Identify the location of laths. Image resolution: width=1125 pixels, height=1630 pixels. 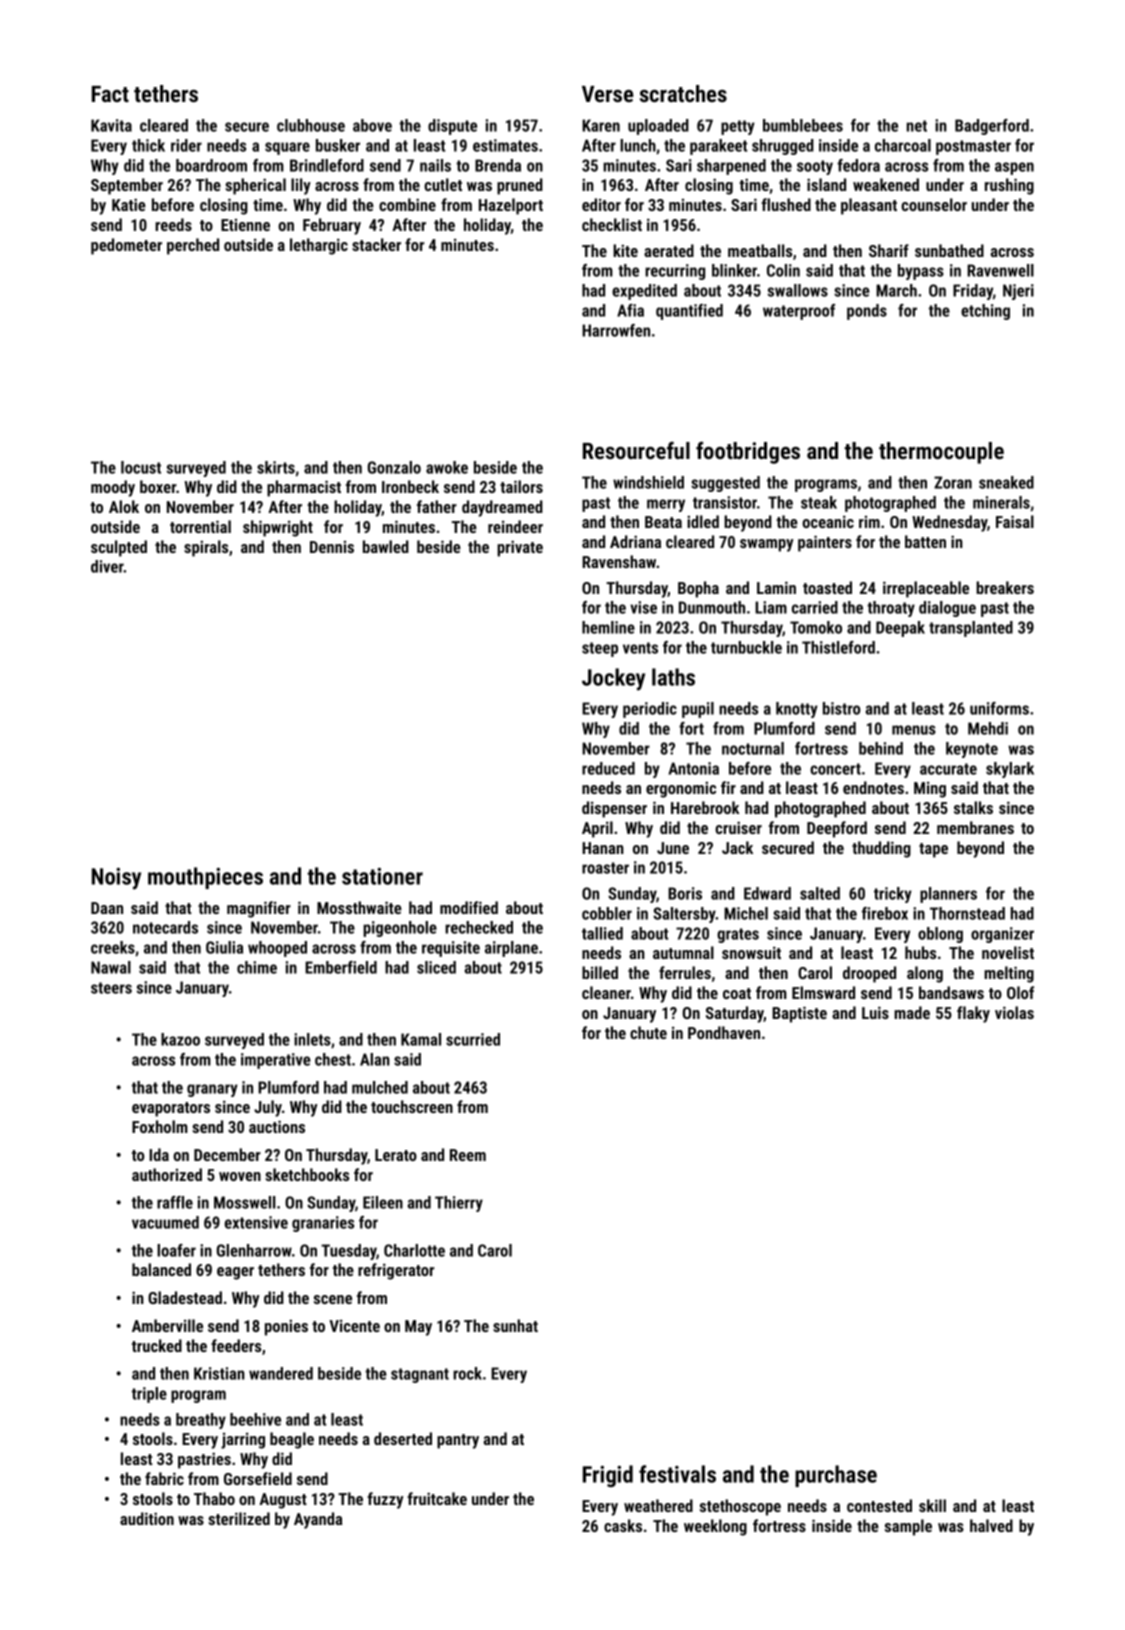
(673, 677).
